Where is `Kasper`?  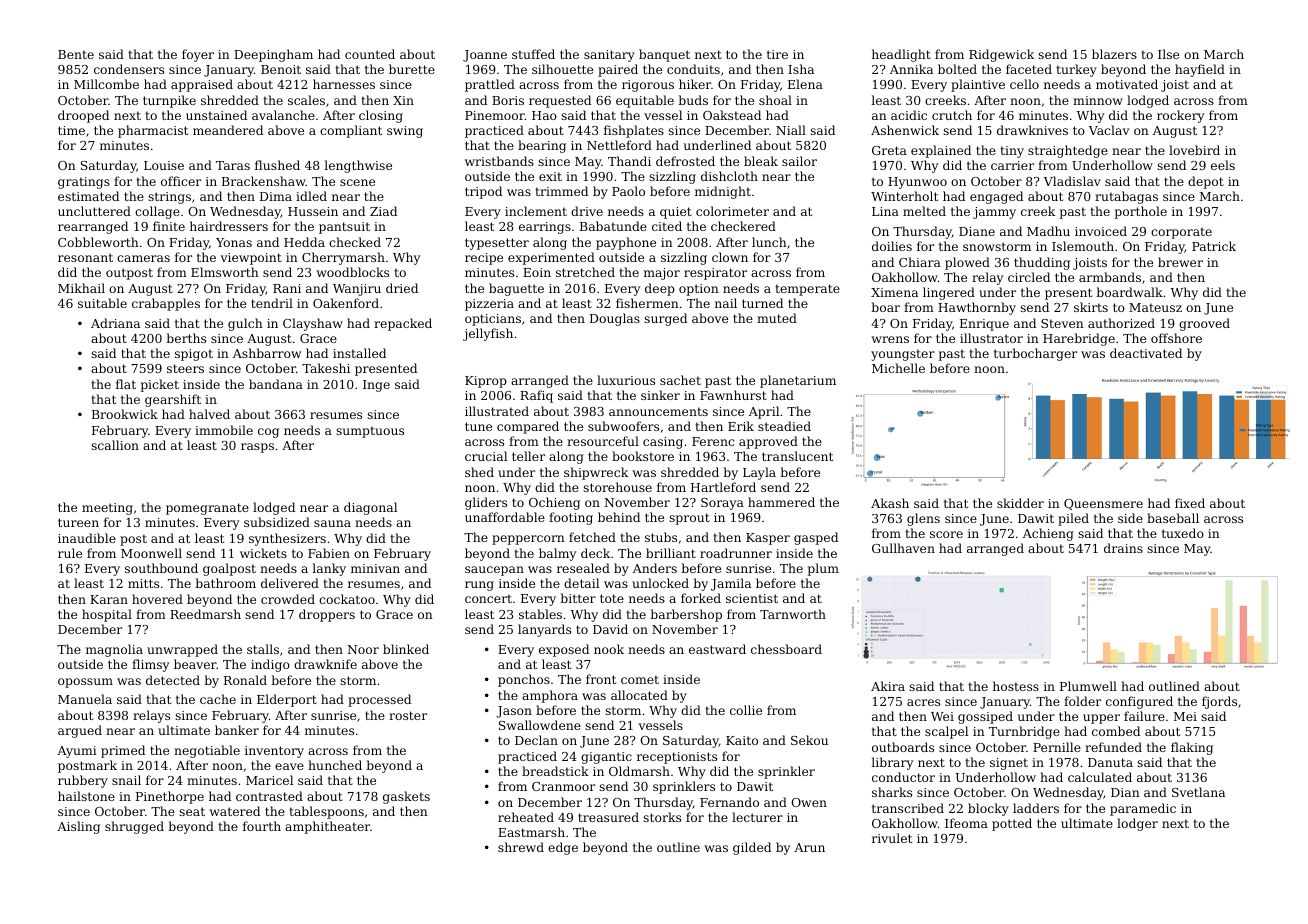
Kasper is located at coordinates (768, 539).
